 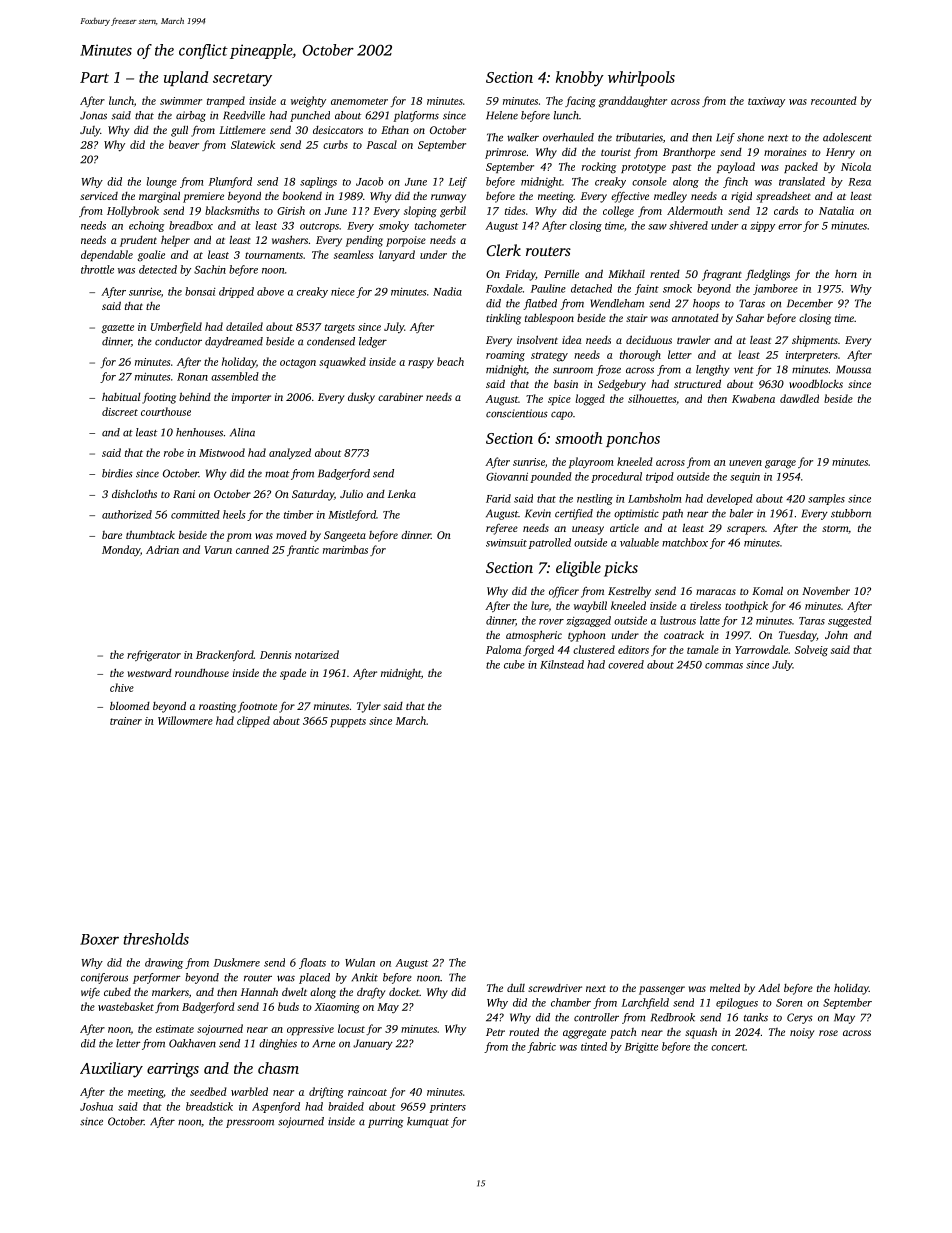 What do you see at coordinates (348, 722) in the document?
I see `puppets` at bounding box center [348, 722].
